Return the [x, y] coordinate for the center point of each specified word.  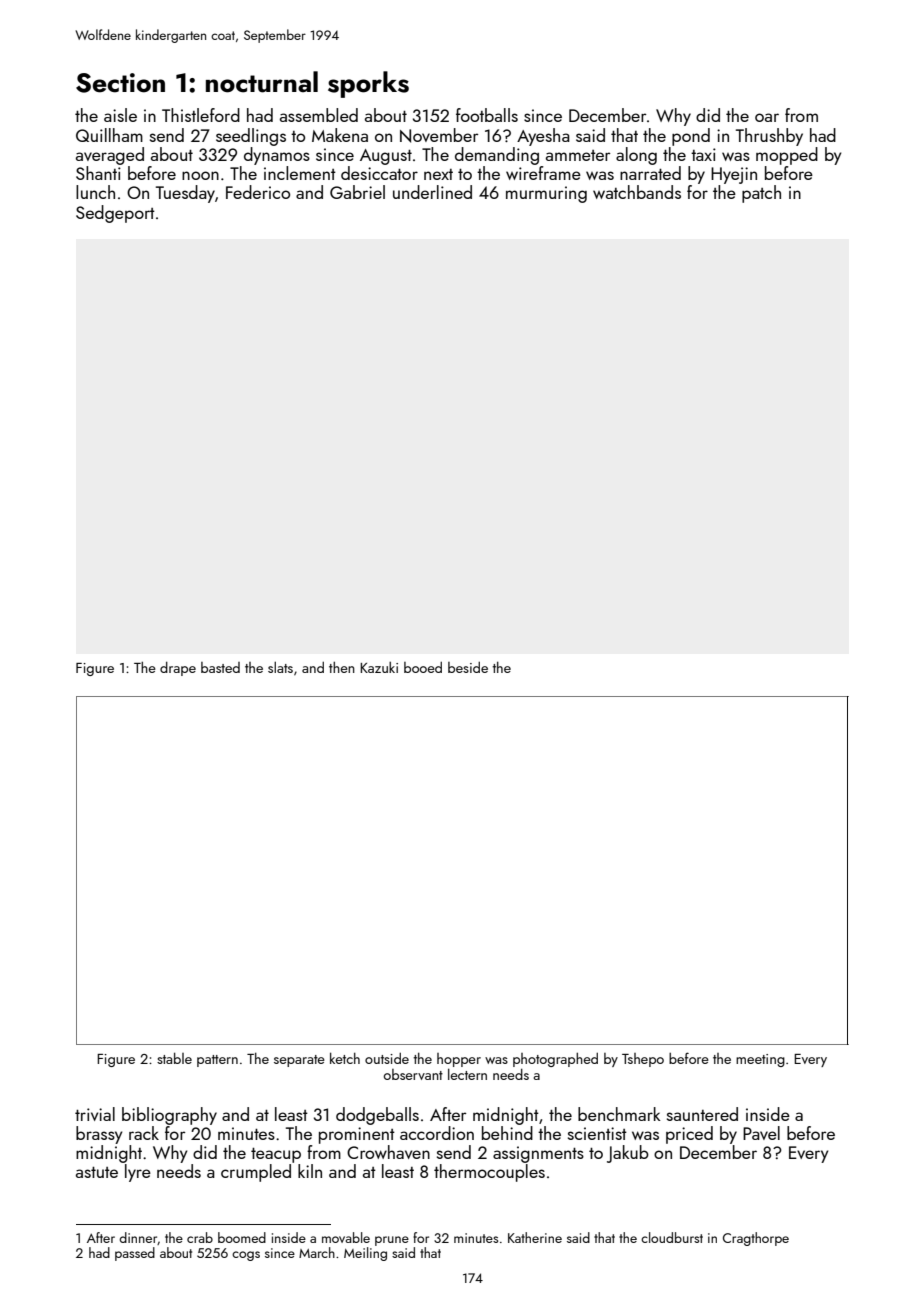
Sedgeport [115, 214]
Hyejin [734, 175]
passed [135, 1254]
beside [468, 667]
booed [423, 667]
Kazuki [379, 667]
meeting [760, 1060]
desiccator [379, 173]
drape [178, 669]
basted [220, 667]
